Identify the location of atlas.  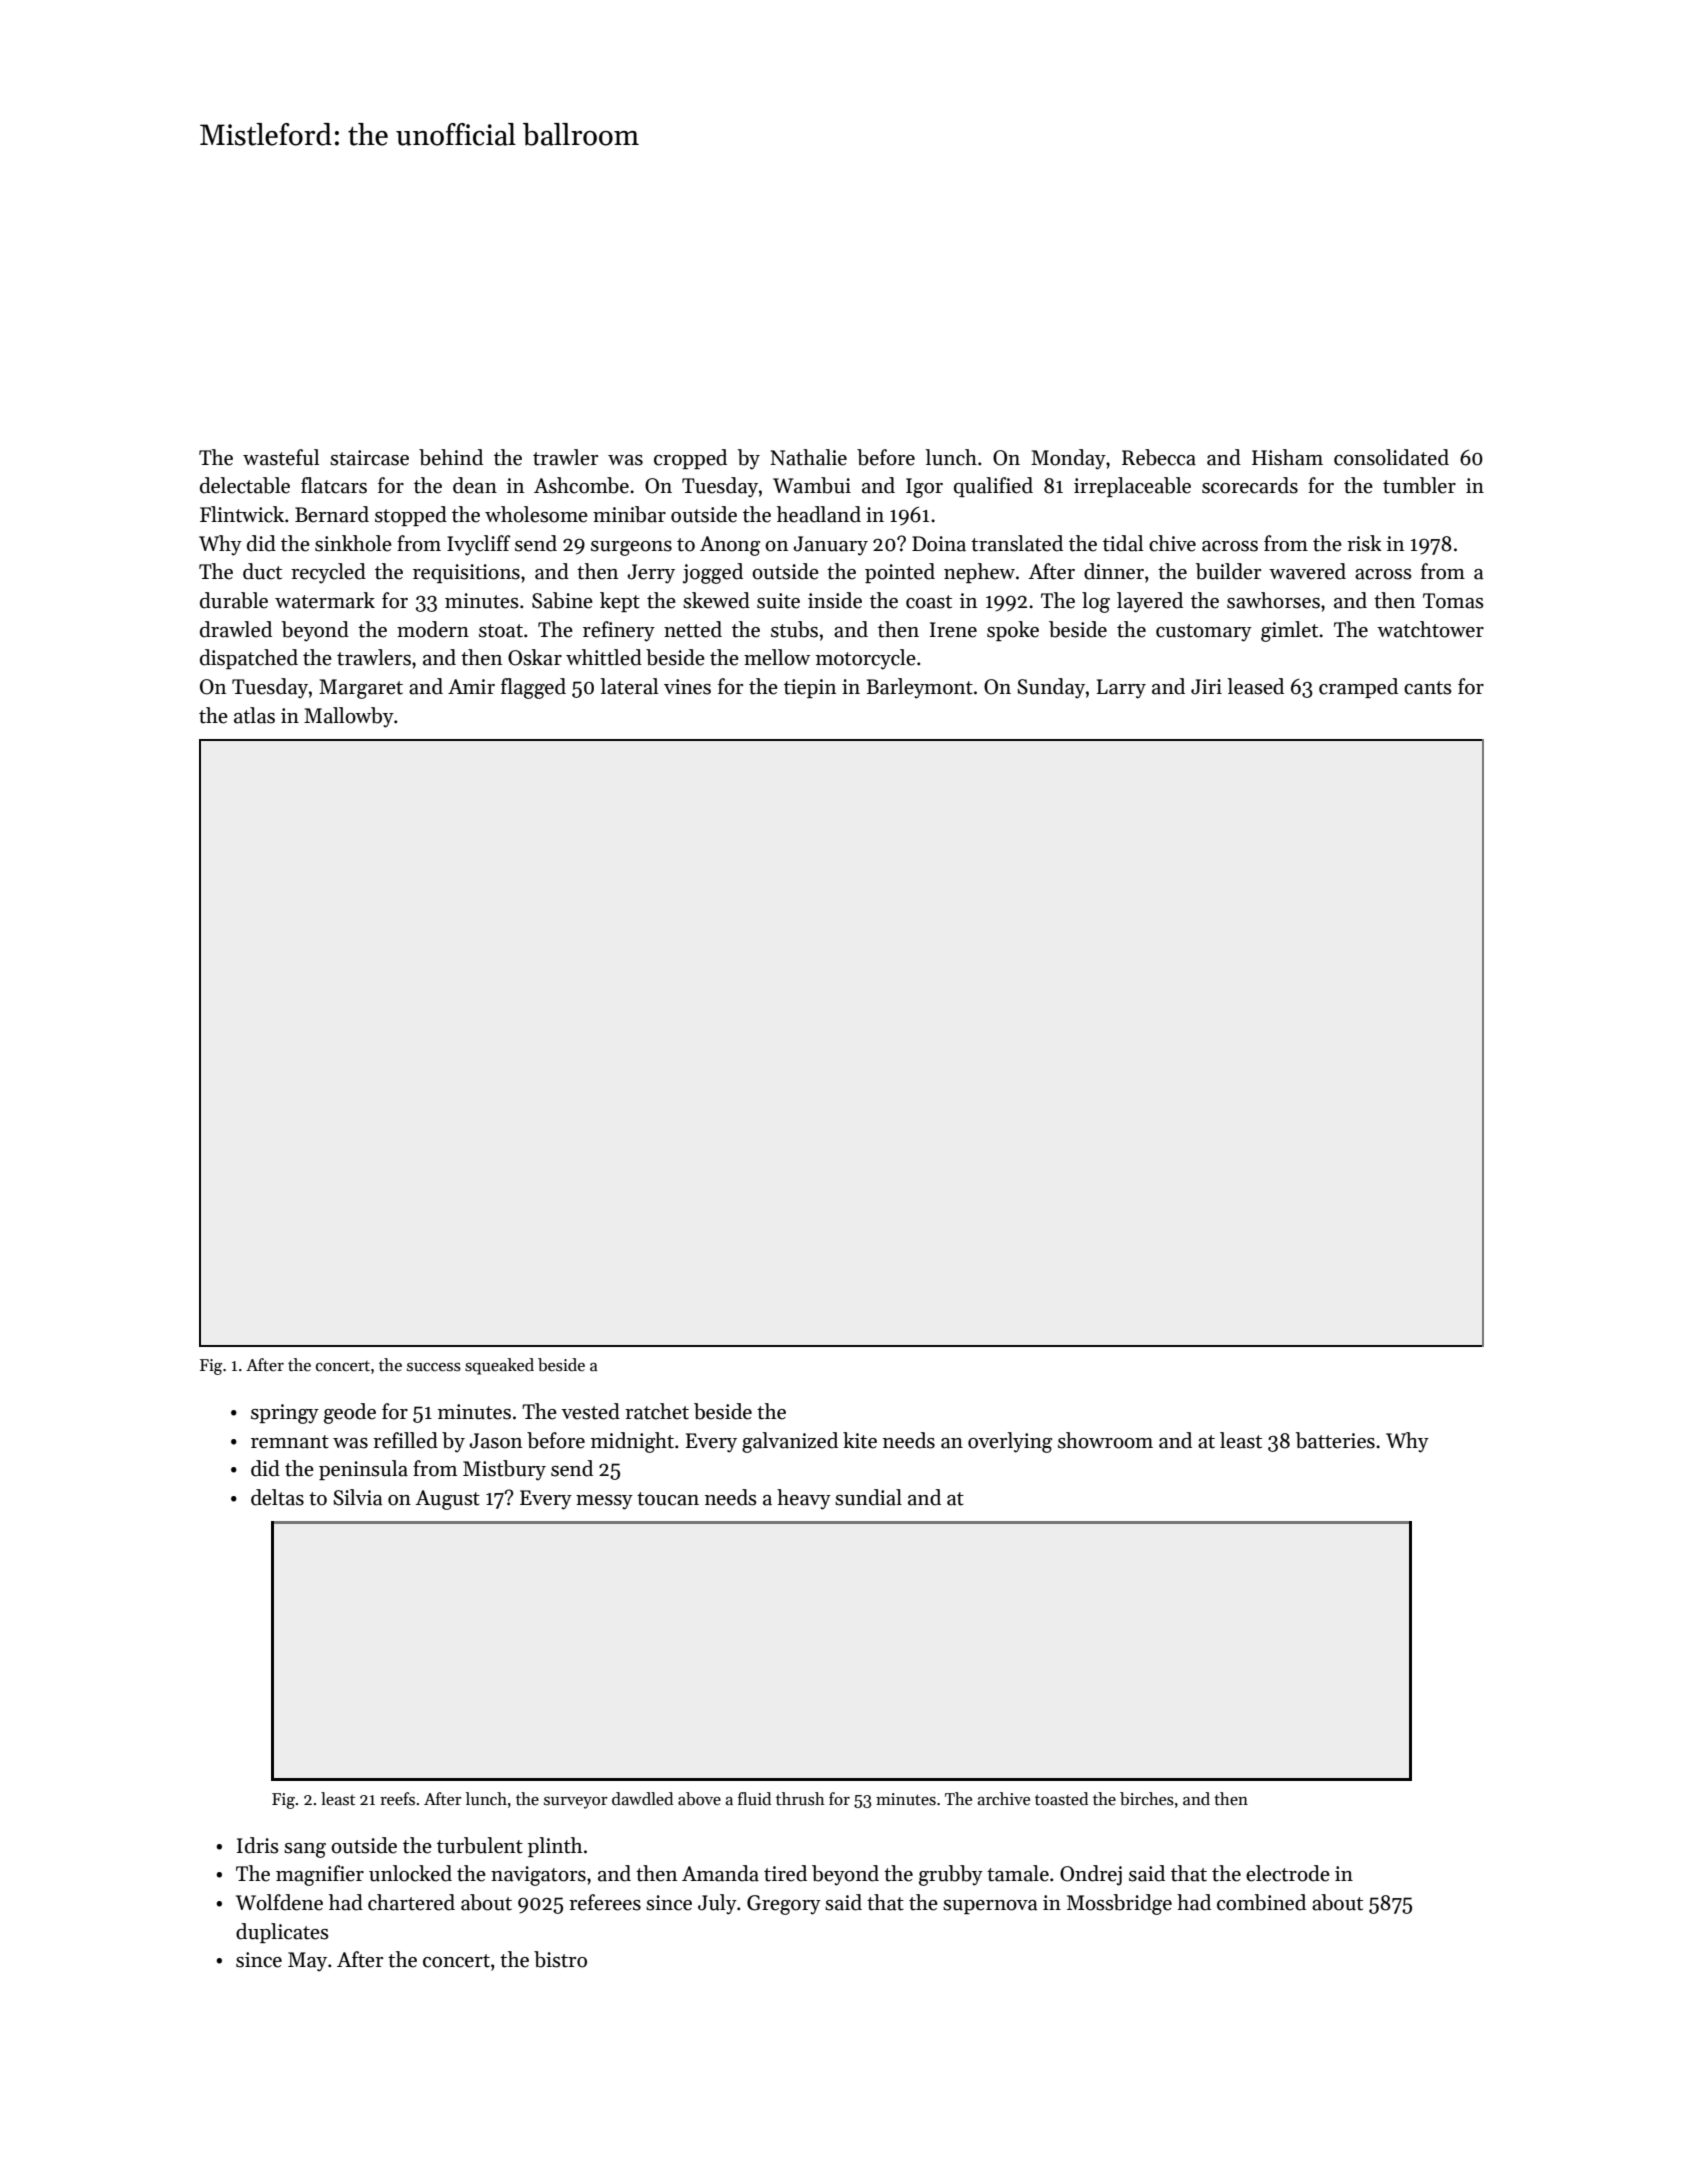
(254, 715).
